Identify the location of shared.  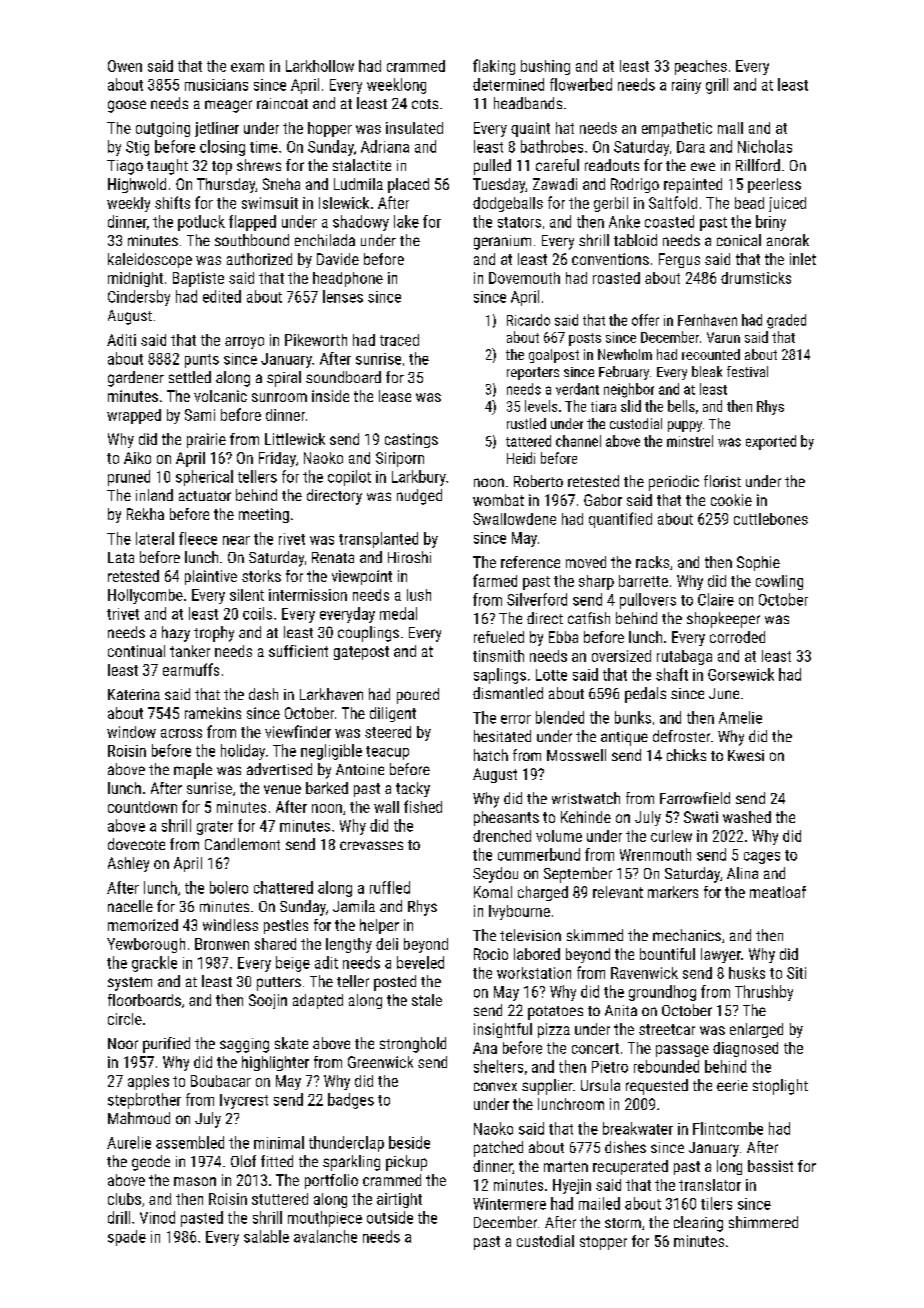
(275, 944).
